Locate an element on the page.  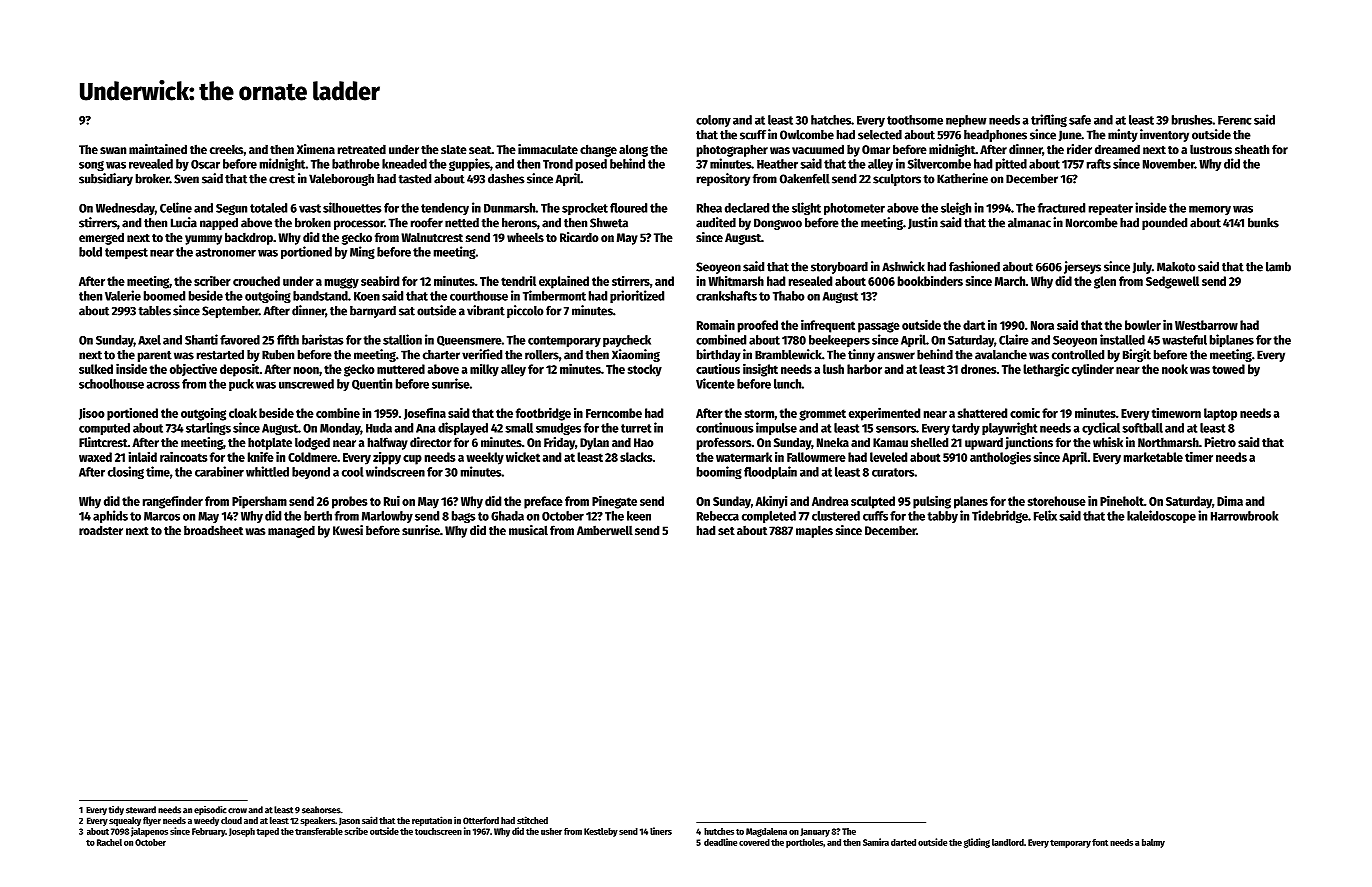
January is located at coordinates (815, 832).
